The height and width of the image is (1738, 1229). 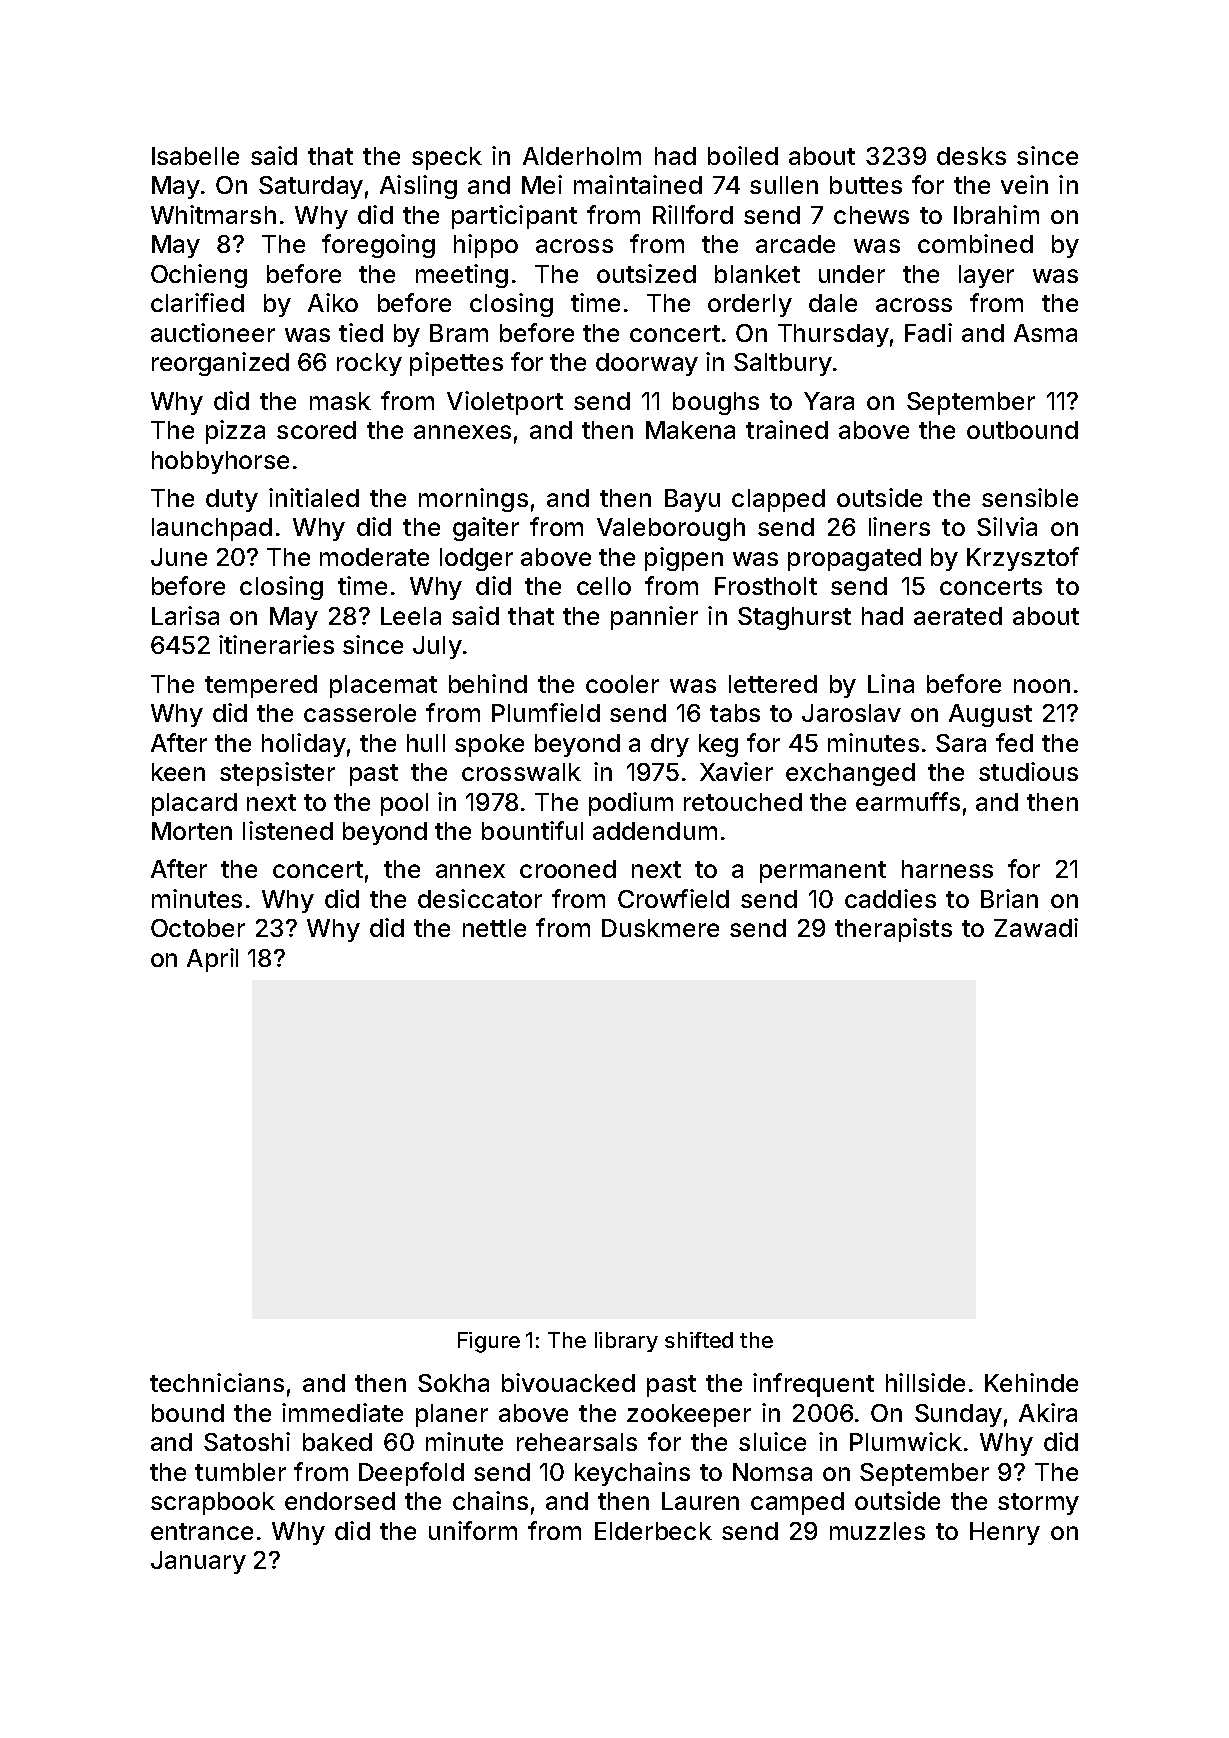 I want to click on Fadi, so click(x=928, y=332).
